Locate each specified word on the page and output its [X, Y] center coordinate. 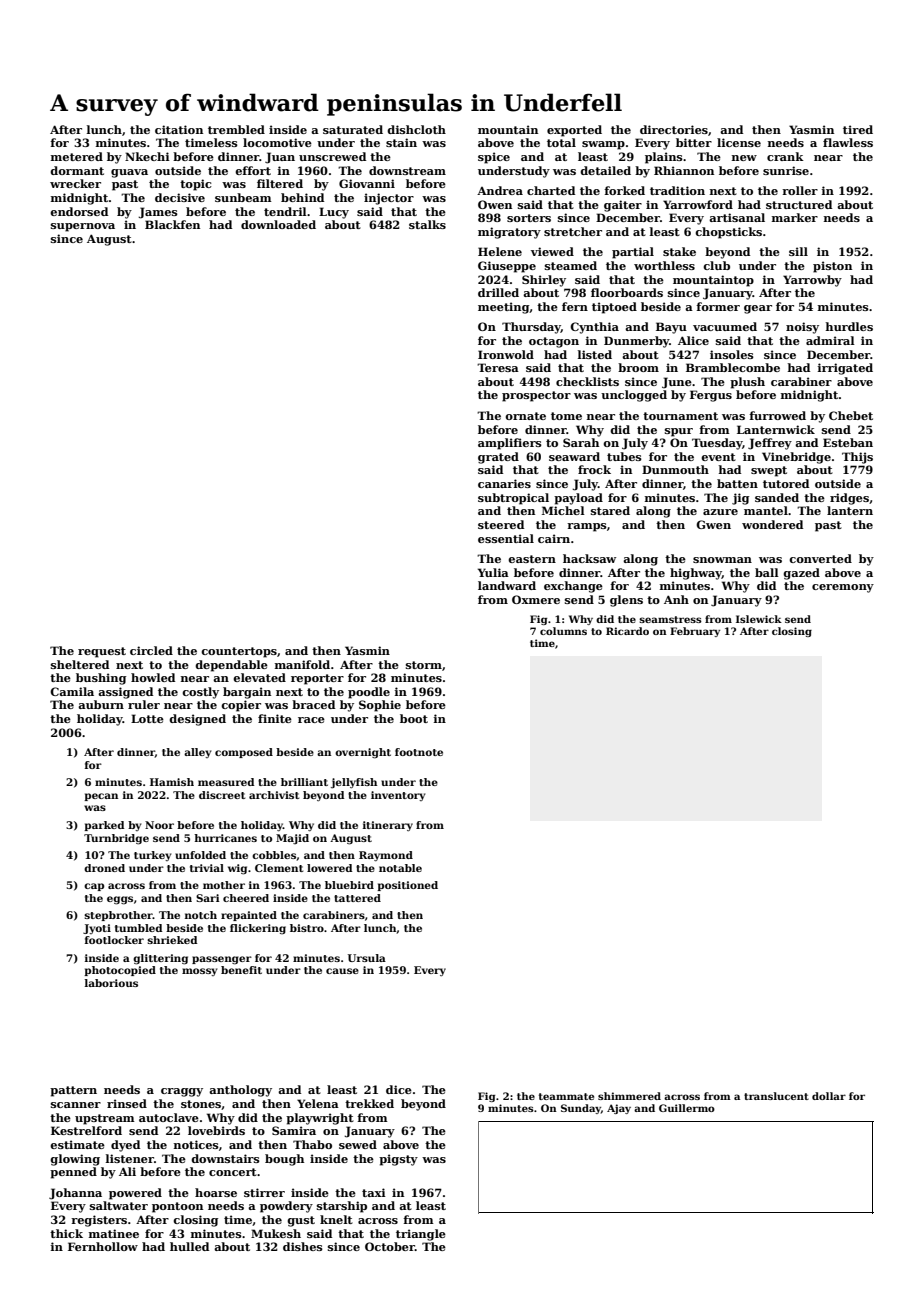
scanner [76, 1105]
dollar [829, 1096]
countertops [239, 652]
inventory [398, 796]
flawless [848, 142]
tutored [786, 483]
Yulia [493, 572]
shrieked [172, 940]
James [158, 213]
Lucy [334, 213]
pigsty [398, 1160]
